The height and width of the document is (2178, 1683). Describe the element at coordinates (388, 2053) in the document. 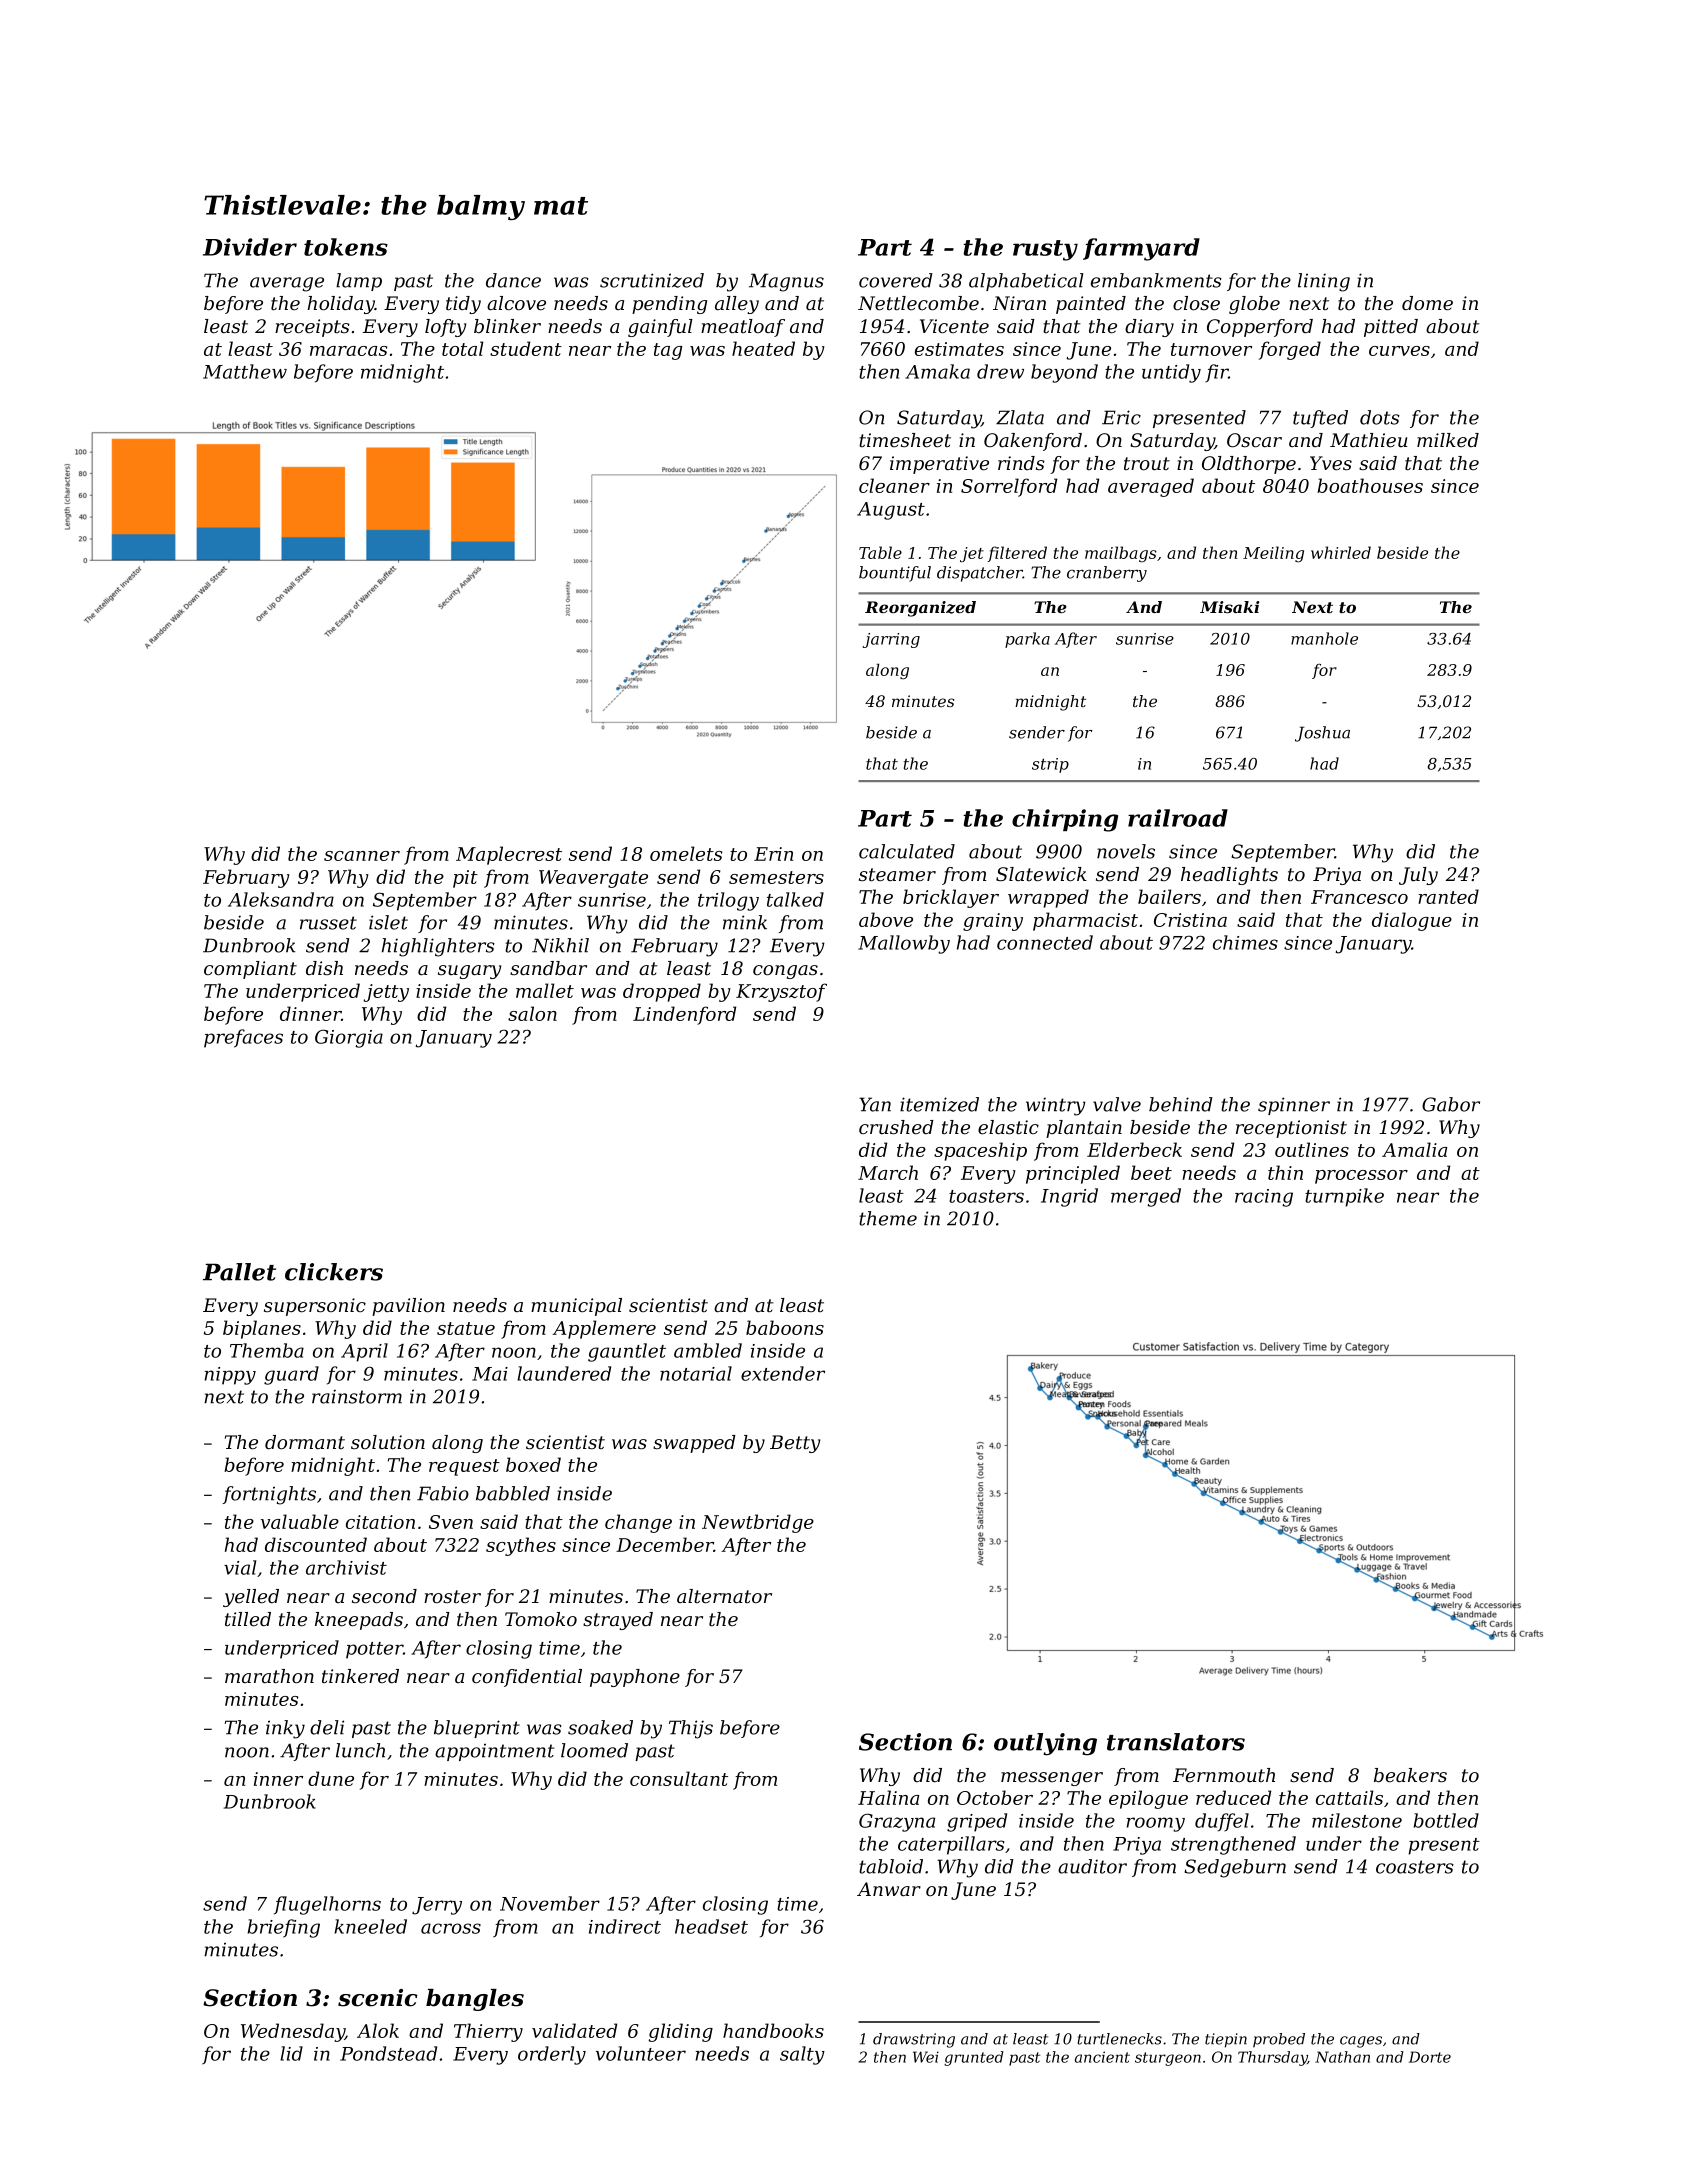

I see `Pondstead` at that location.
